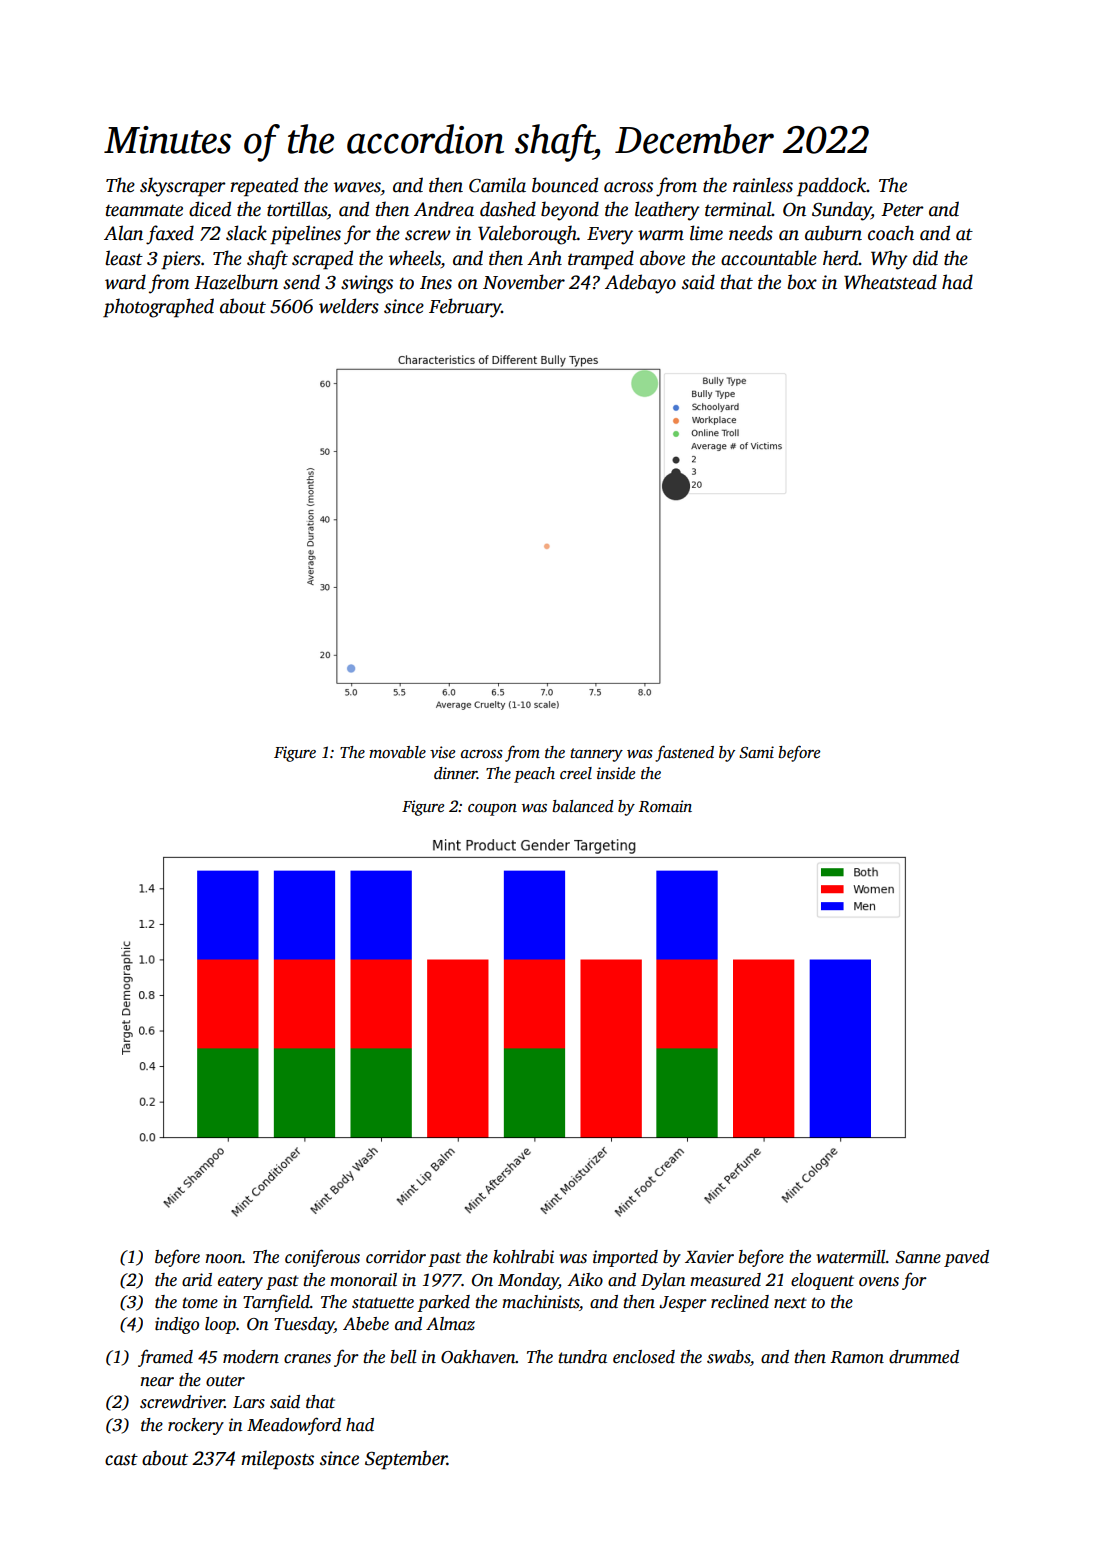  I want to click on Sanne, so click(918, 1257).
